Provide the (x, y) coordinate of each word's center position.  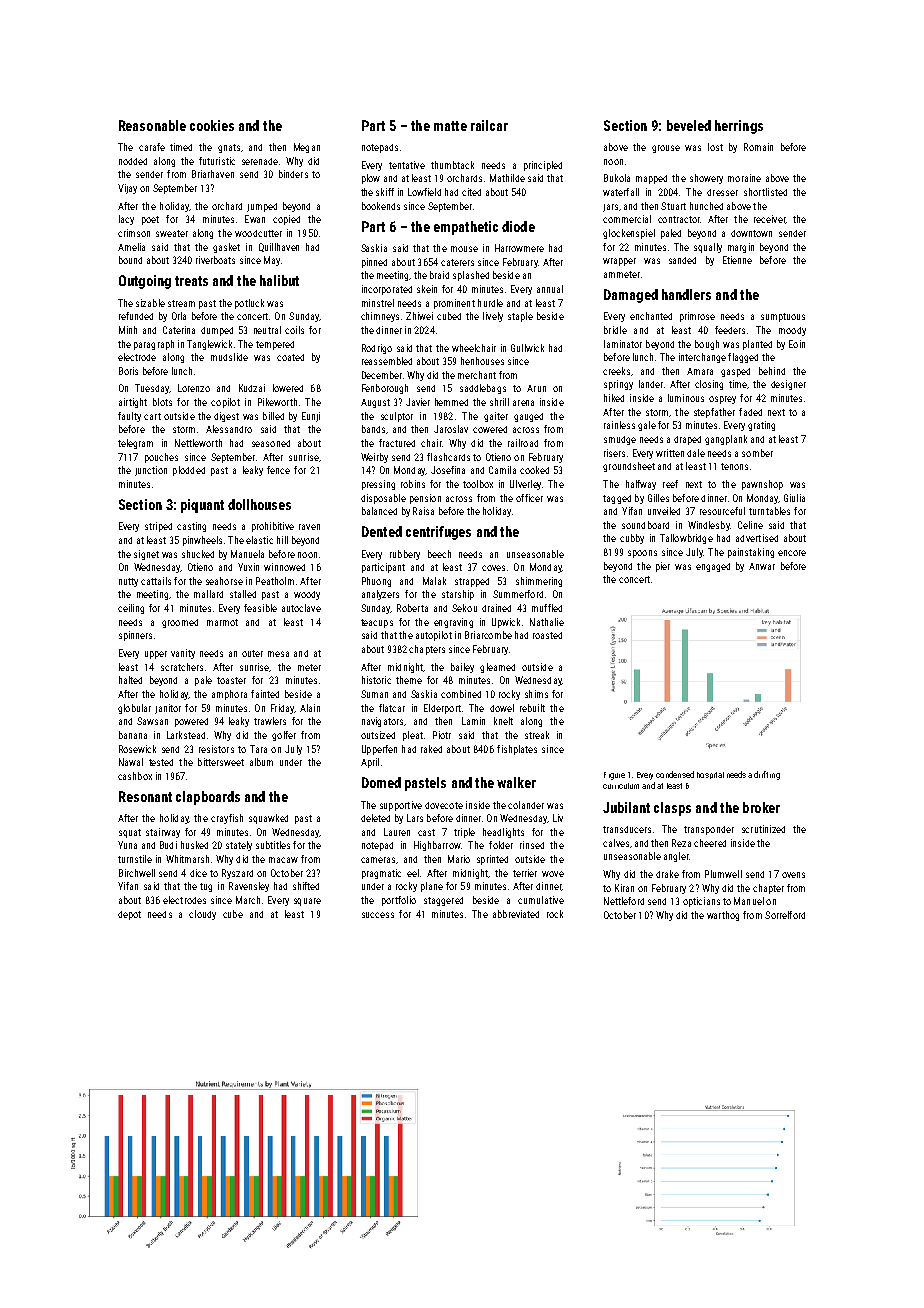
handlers (686, 294)
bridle (615, 330)
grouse (666, 149)
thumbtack (452, 165)
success (378, 915)
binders (293, 174)
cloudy (202, 915)
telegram (135, 444)
